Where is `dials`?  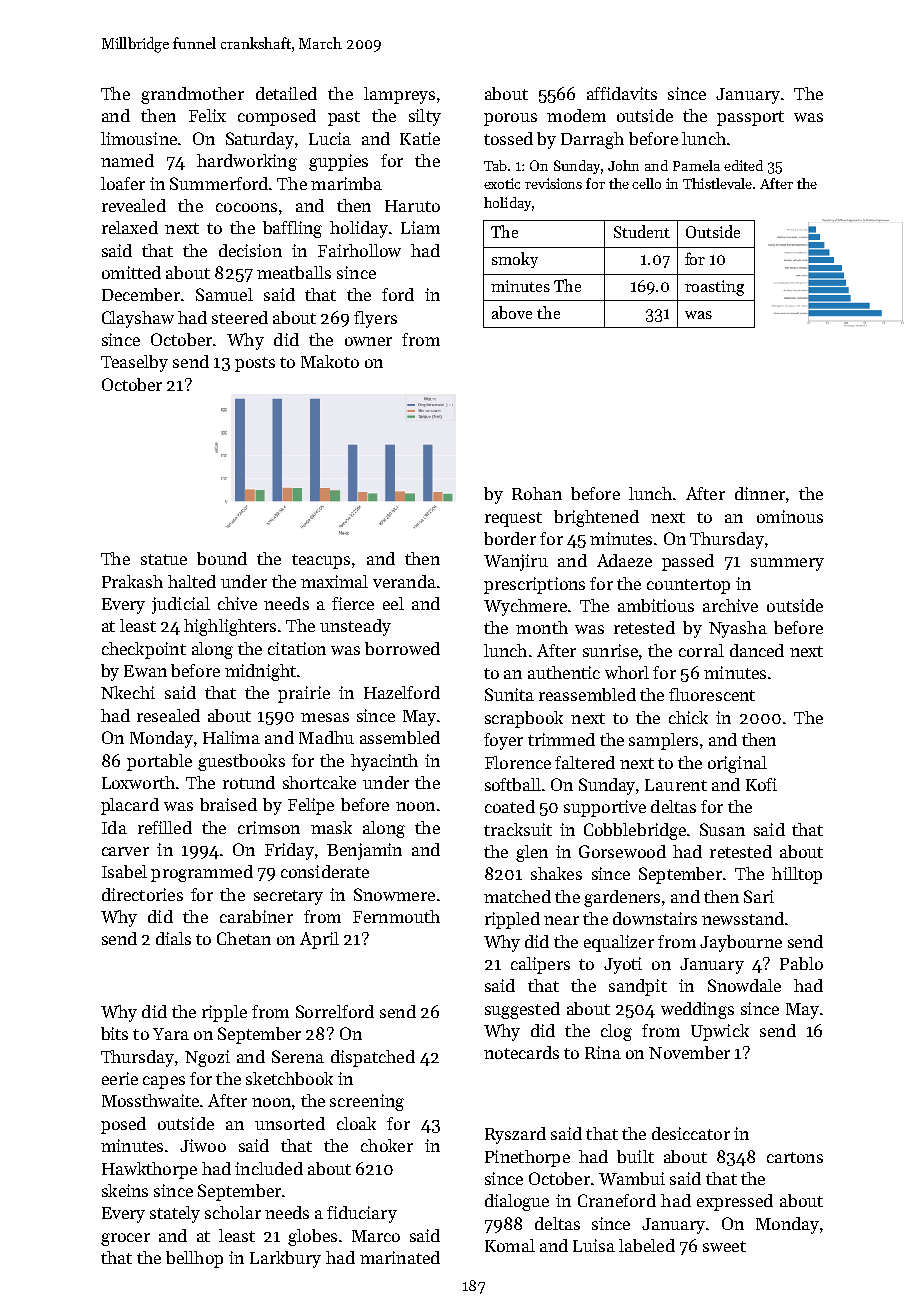
dials is located at coordinates (173, 938).
